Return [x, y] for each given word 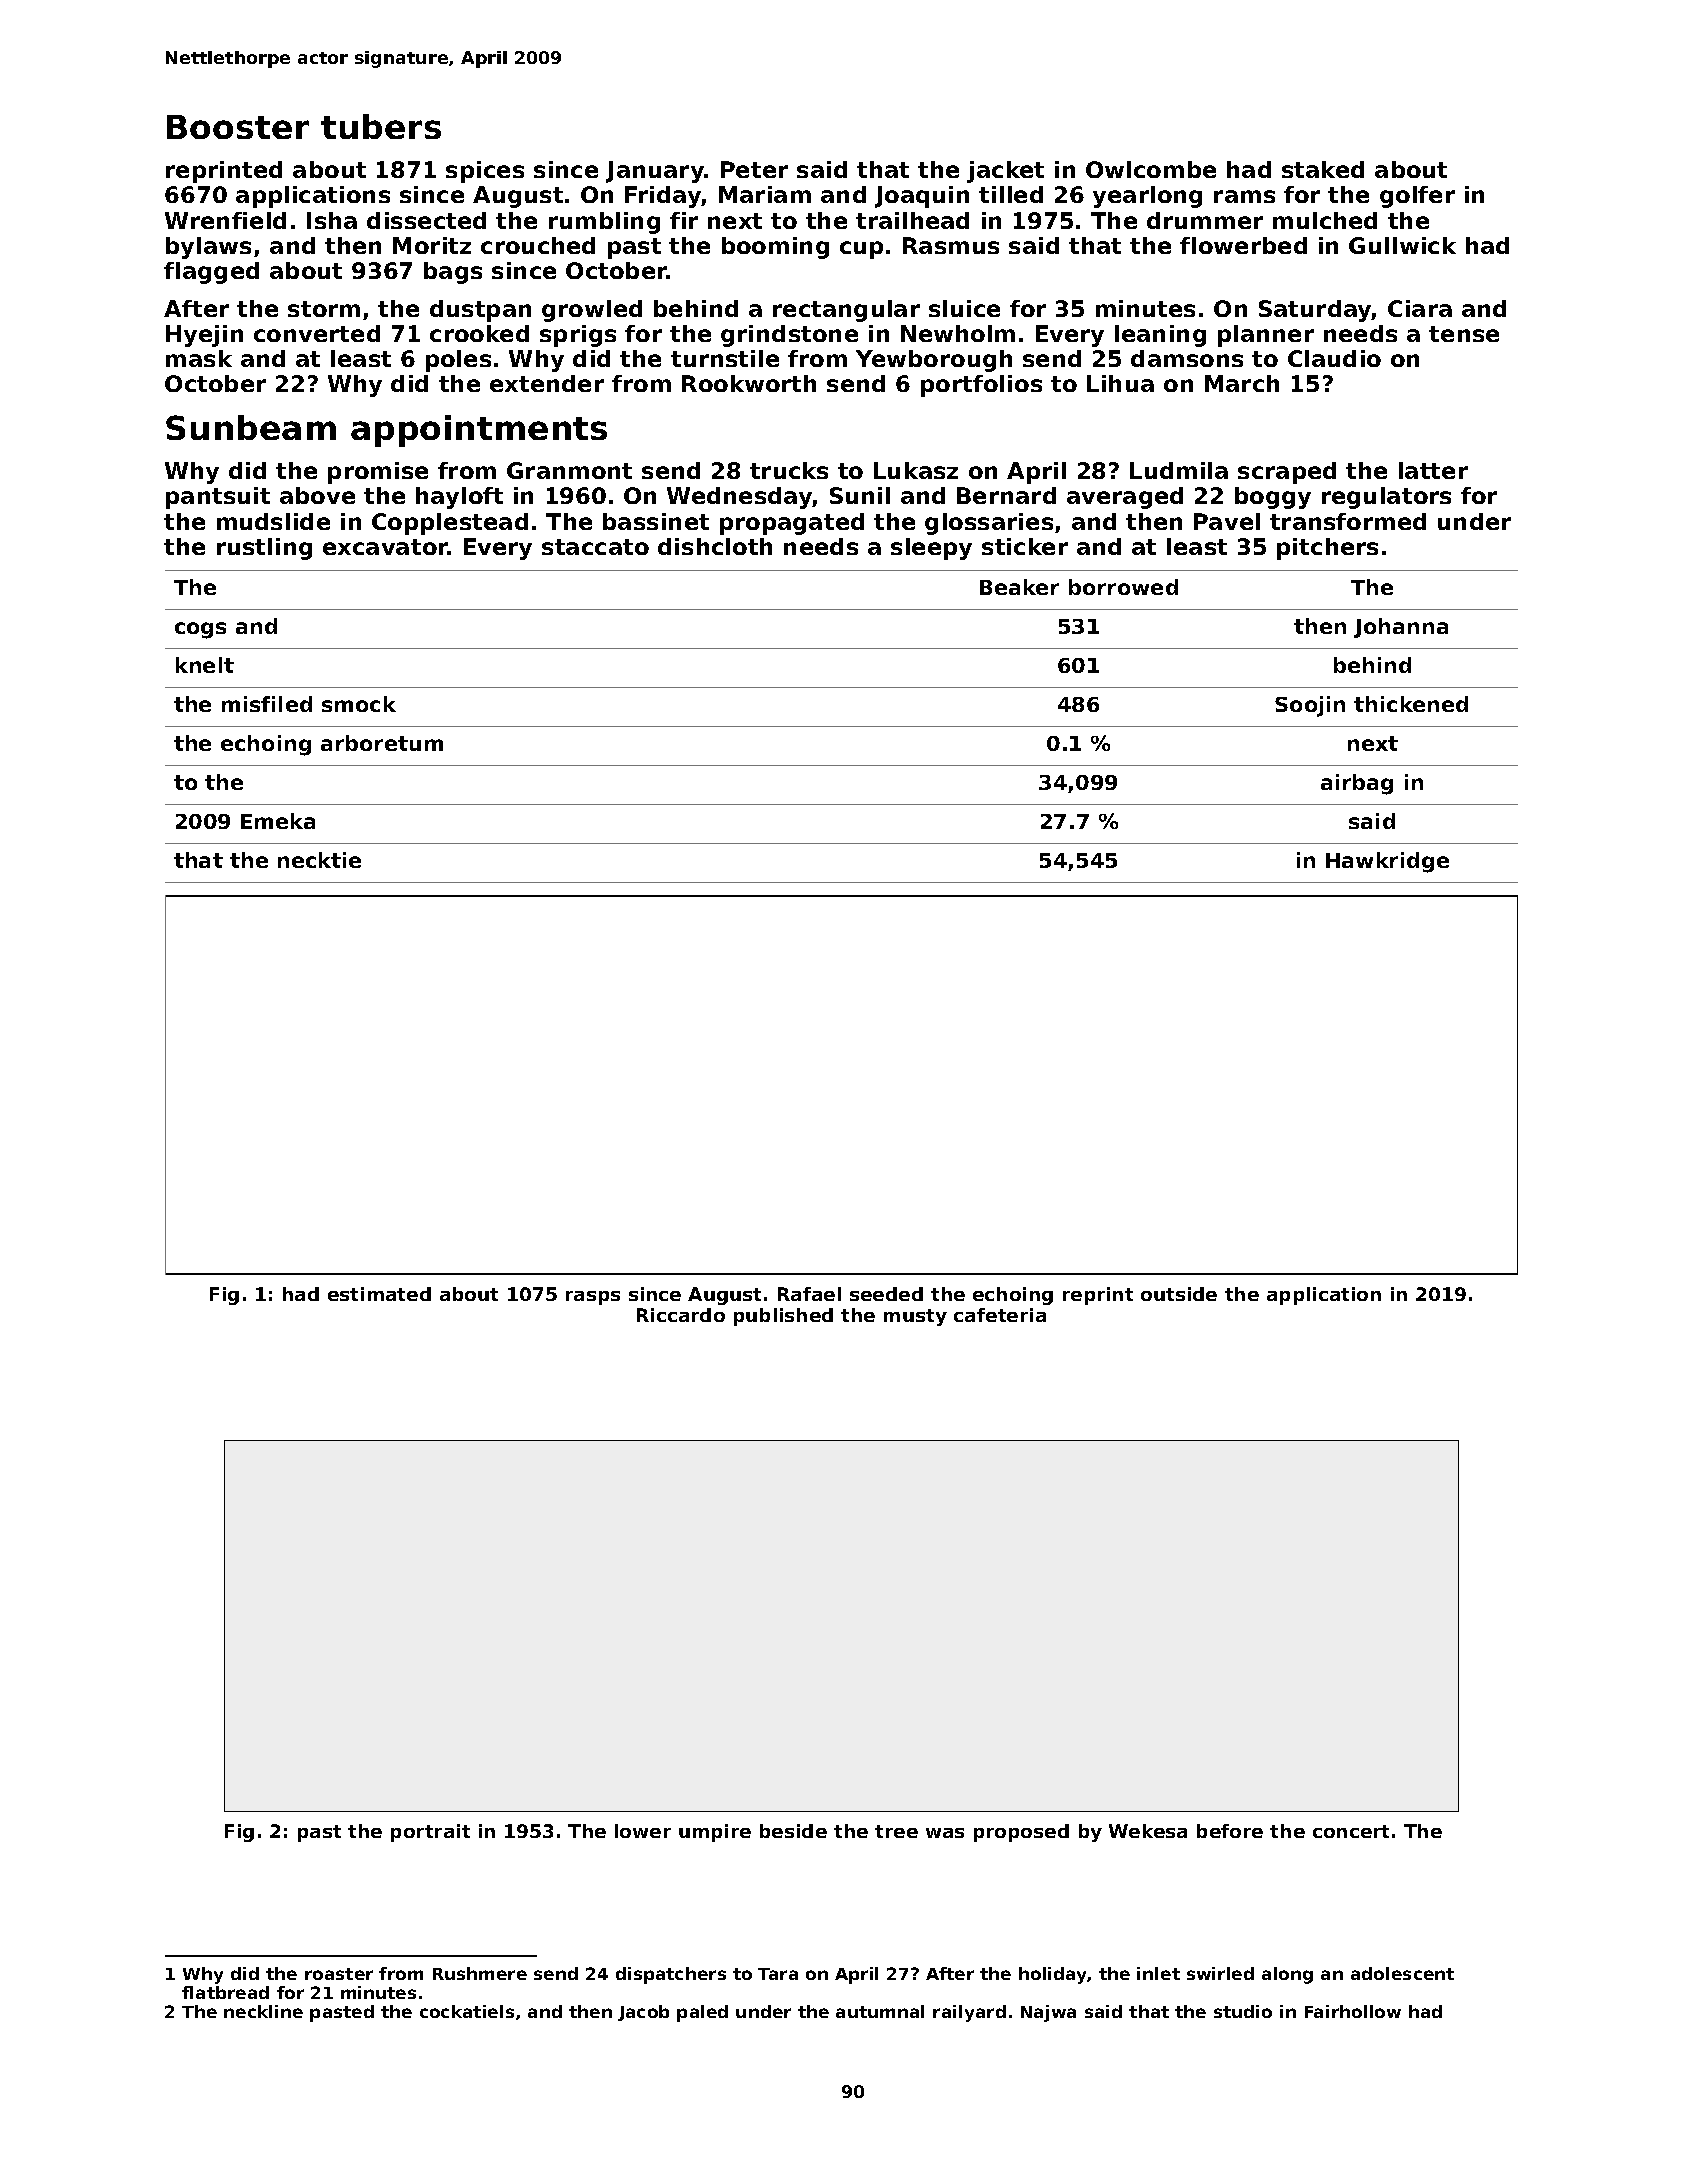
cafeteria [1000, 1315]
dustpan [480, 311]
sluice [964, 308]
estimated [379, 1294]
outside [1179, 1294]
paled [702, 2013]
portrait [430, 1833]
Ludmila [1179, 470]
